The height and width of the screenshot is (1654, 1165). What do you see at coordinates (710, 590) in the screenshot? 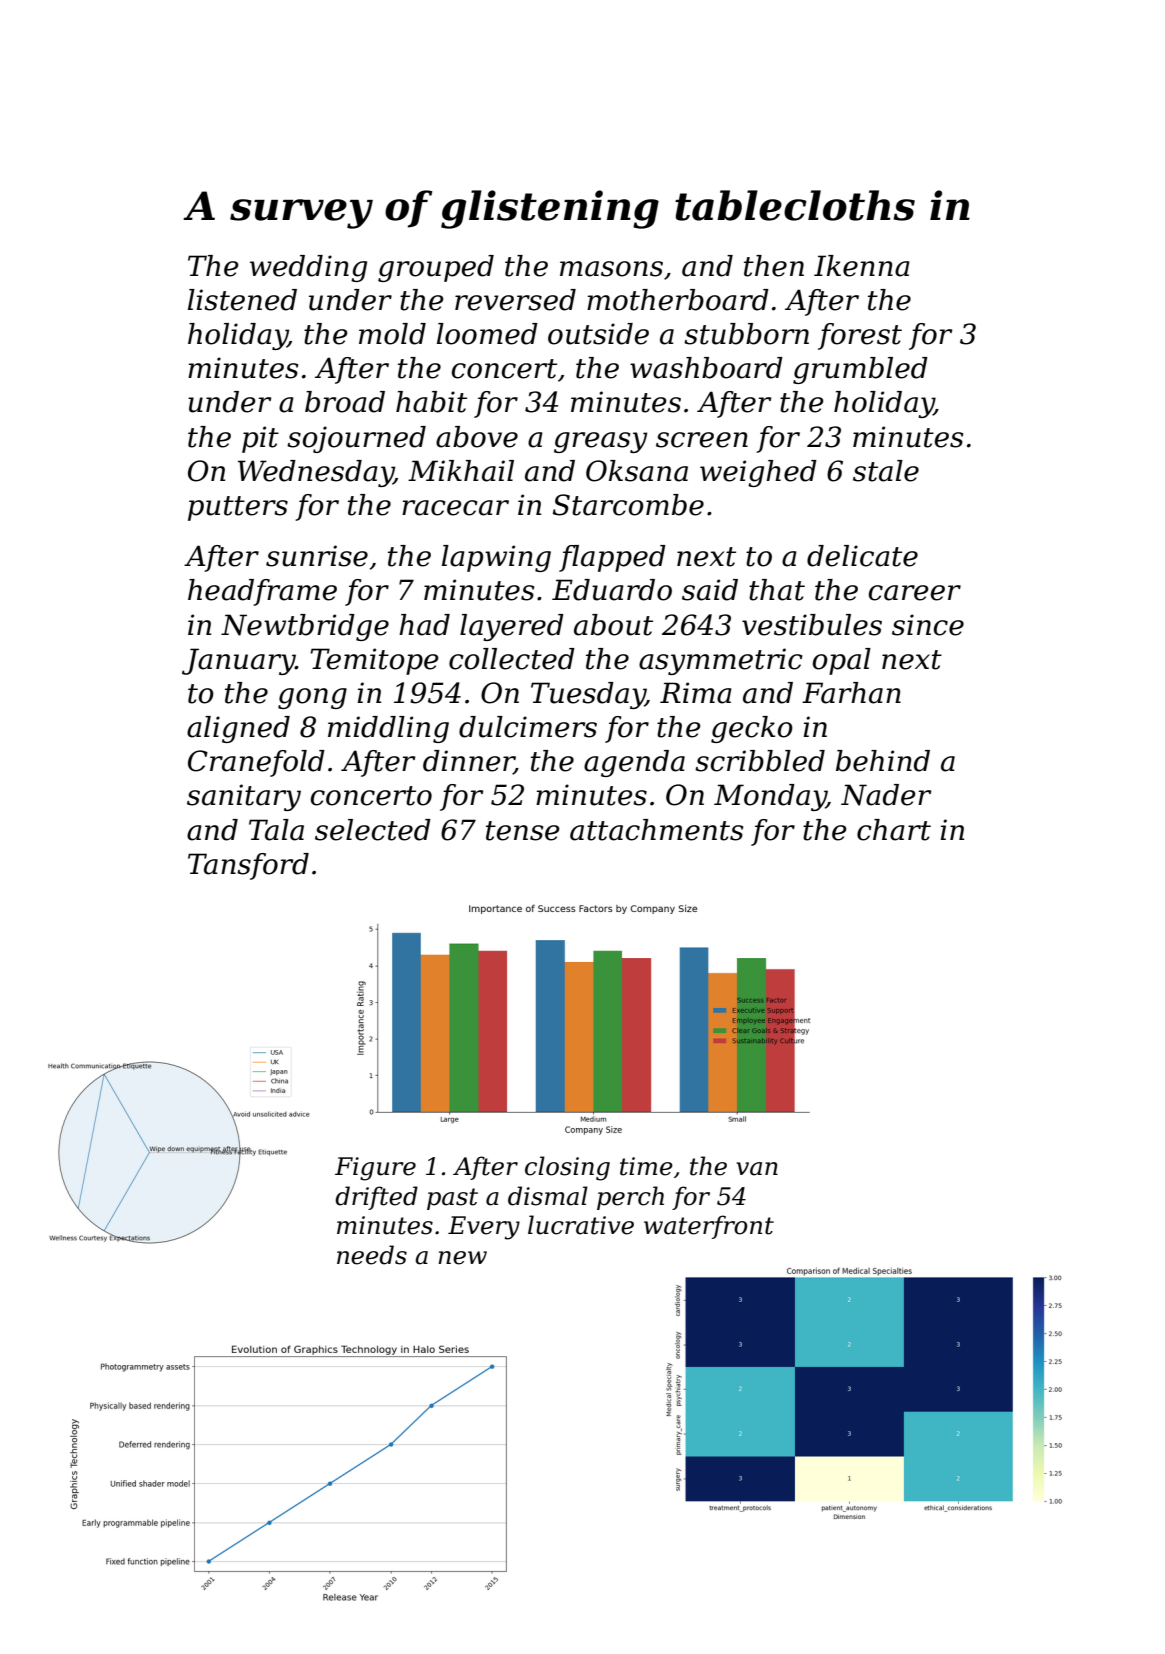
I see `said` at bounding box center [710, 590].
